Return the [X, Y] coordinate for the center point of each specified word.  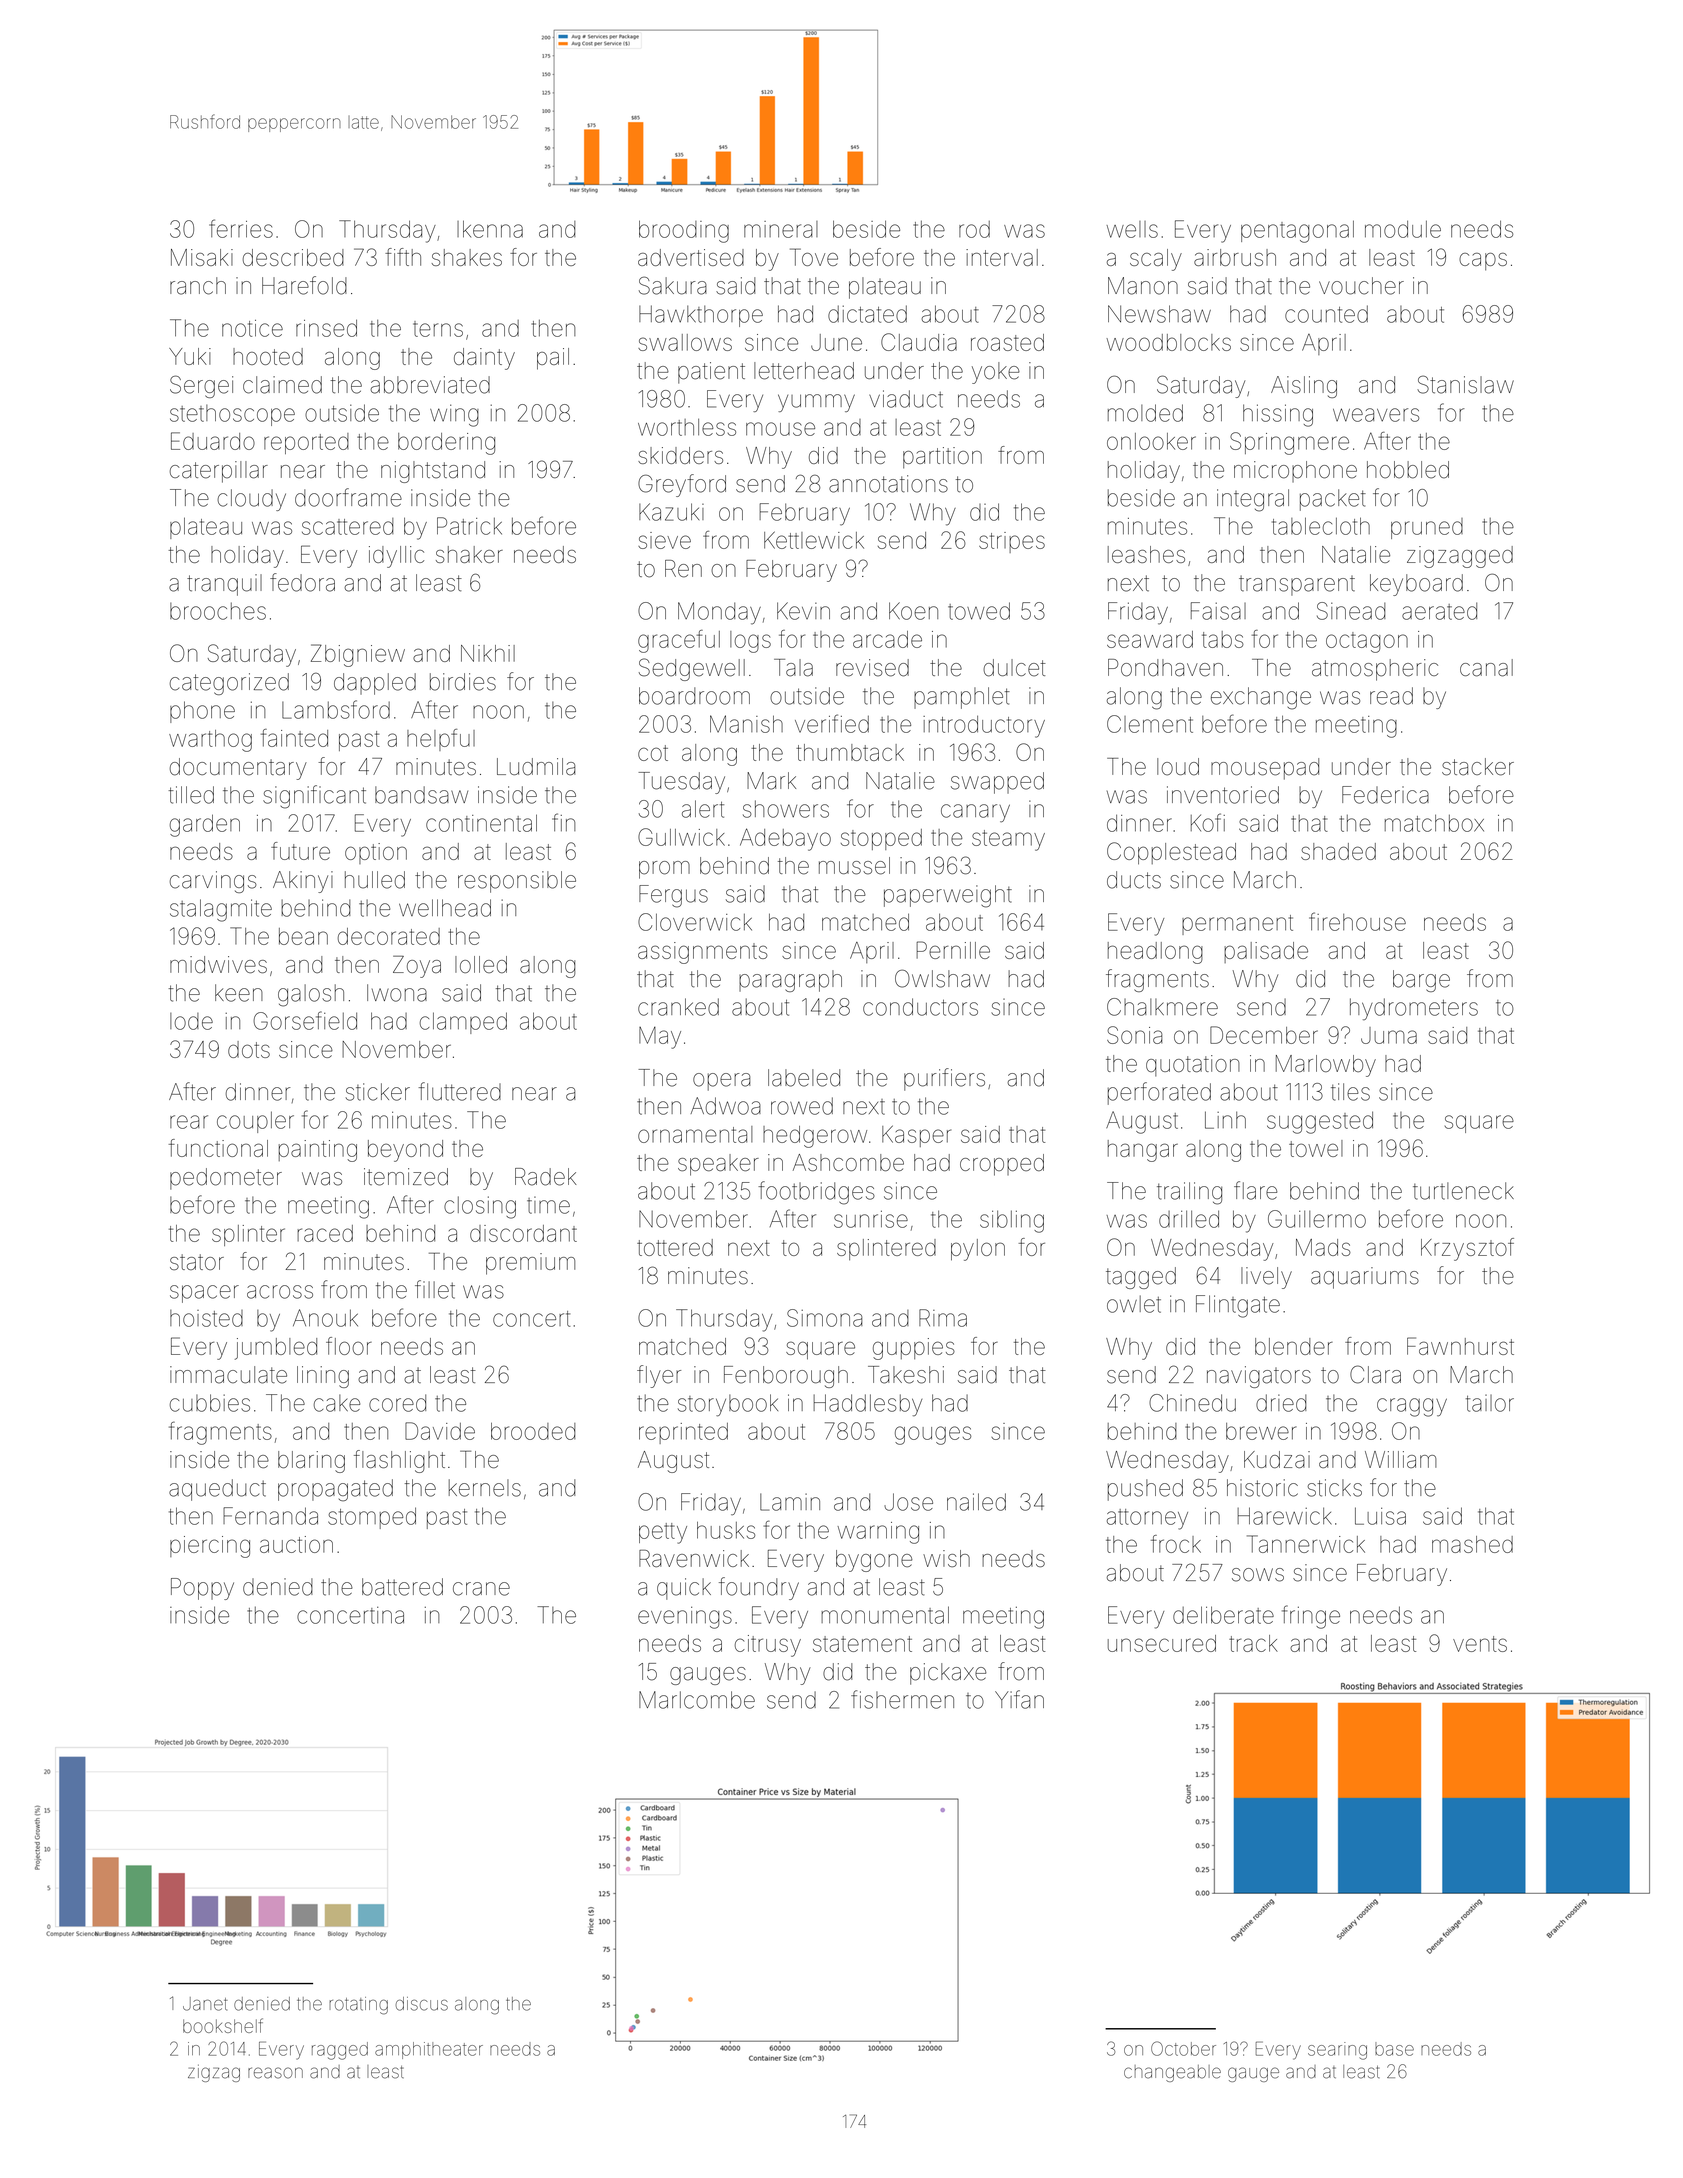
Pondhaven [1165, 668]
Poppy [202, 1589]
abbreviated [430, 385]
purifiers [944, 1079]
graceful [679, 641]
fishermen [902, 1699]
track [1253, 1643]
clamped [463, 1023]
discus [422, 2004]
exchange [1261, 698]
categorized [229, 684]
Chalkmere [1162, 1007]
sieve [664, 540]
